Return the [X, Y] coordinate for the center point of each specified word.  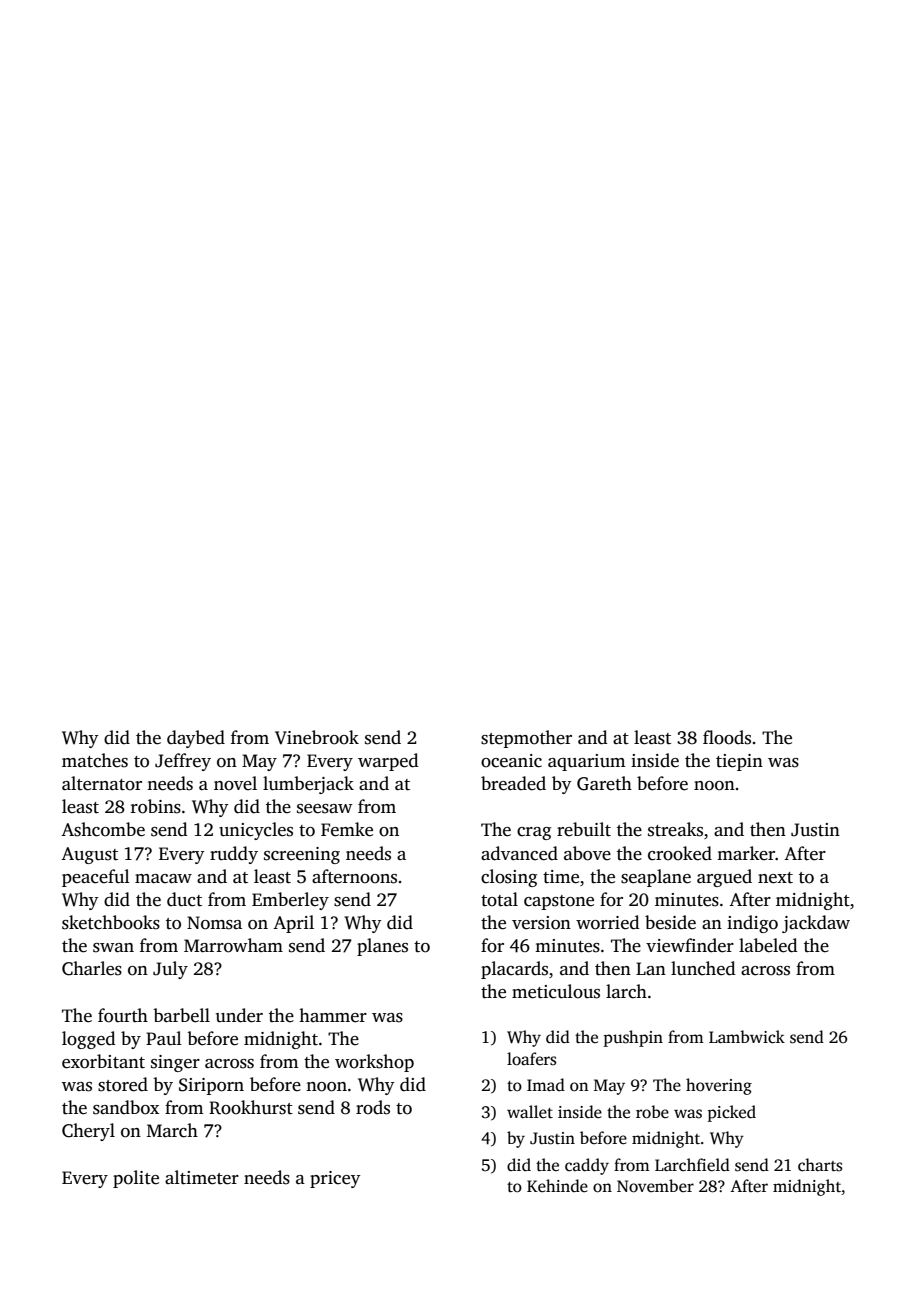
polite [136, 1179]
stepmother [526, 739]
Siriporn [211, 1086]
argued [724, 878]
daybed [196, 739]
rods [373, 1107]
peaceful [96, 878]
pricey [335, 1179]
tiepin [739, 762]
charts [820, 1165]
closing [509, 878]
